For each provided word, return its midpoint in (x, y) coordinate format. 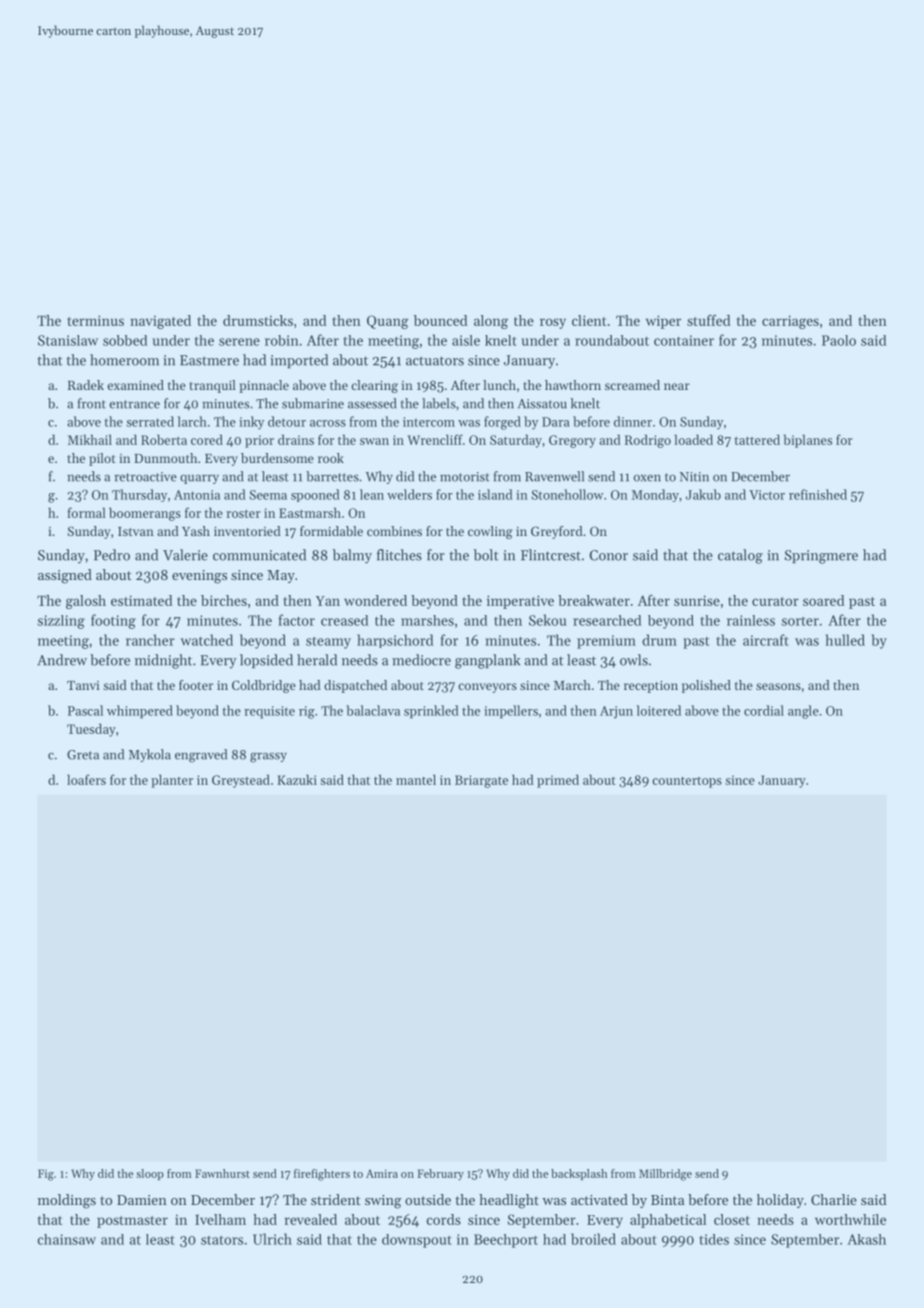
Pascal (85, 710)
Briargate (481, 781)
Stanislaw (68, 340)
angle (803, 712)
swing (383, 1202)
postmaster (132, 1222)
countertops (687, 782)
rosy (553, 323)
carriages (790, 322)
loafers (86, 779)
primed (558, 781)
